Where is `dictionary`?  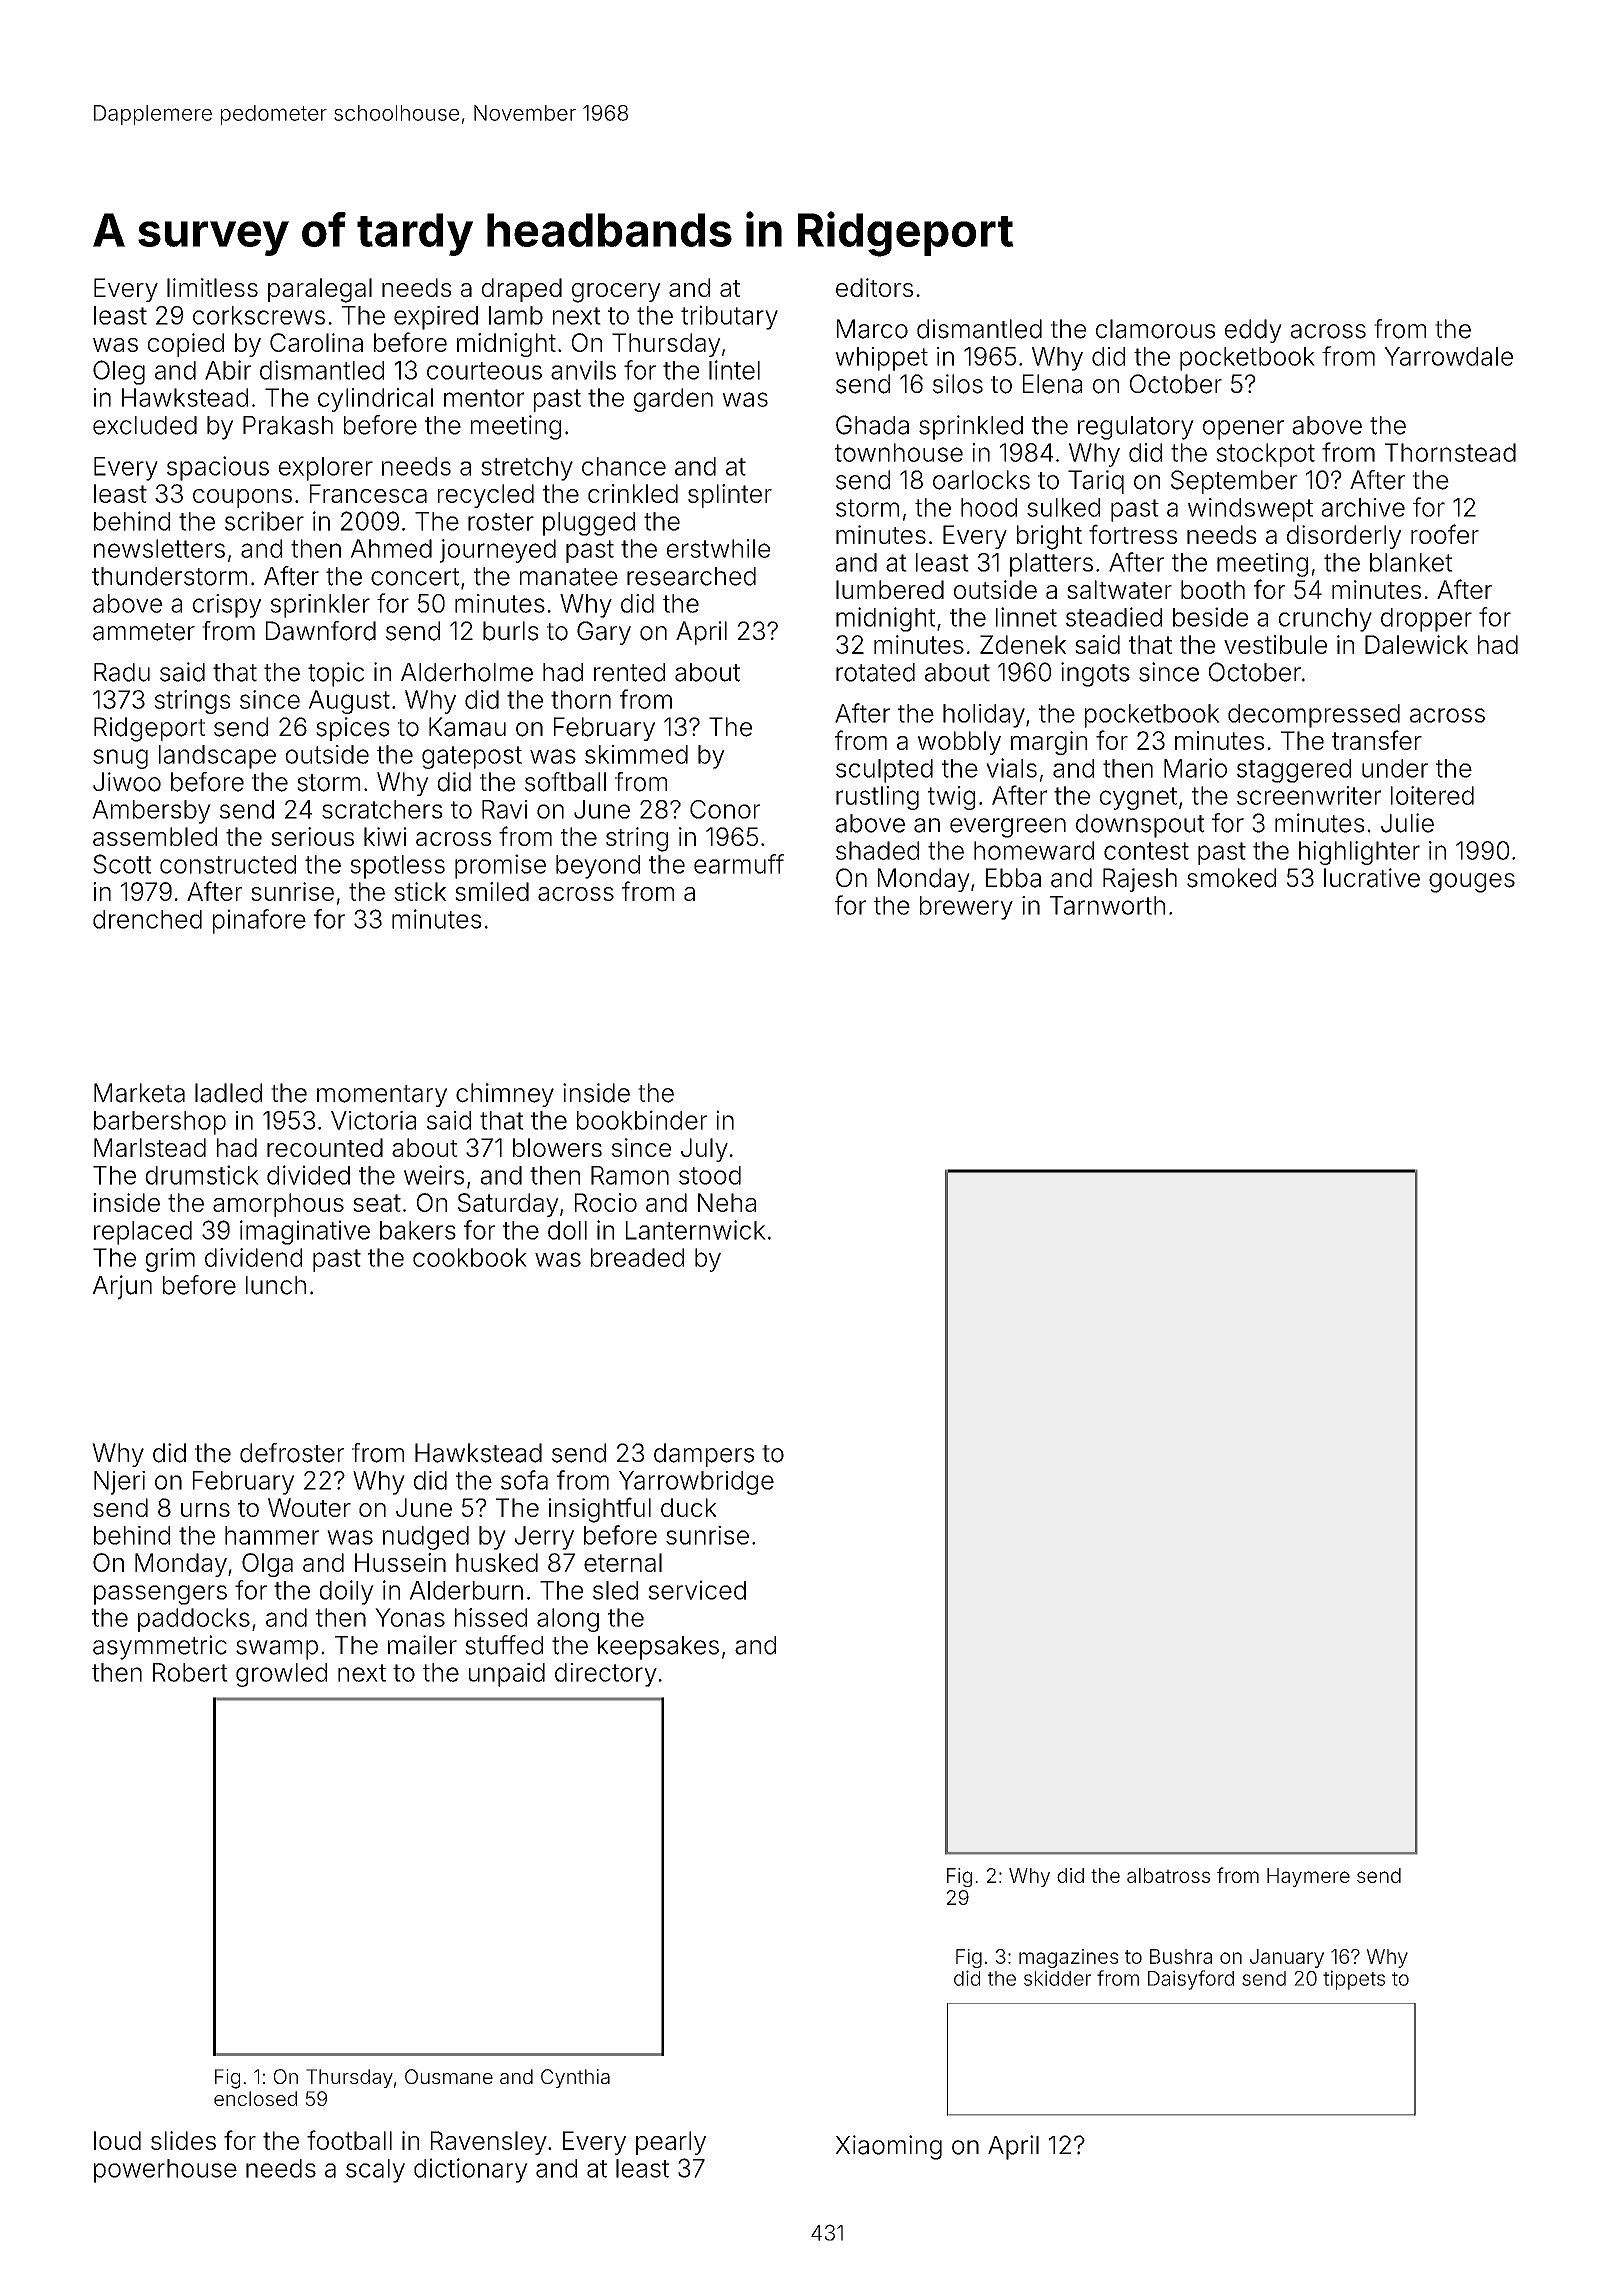
dictionary is located at coordinates (471, 2170).
